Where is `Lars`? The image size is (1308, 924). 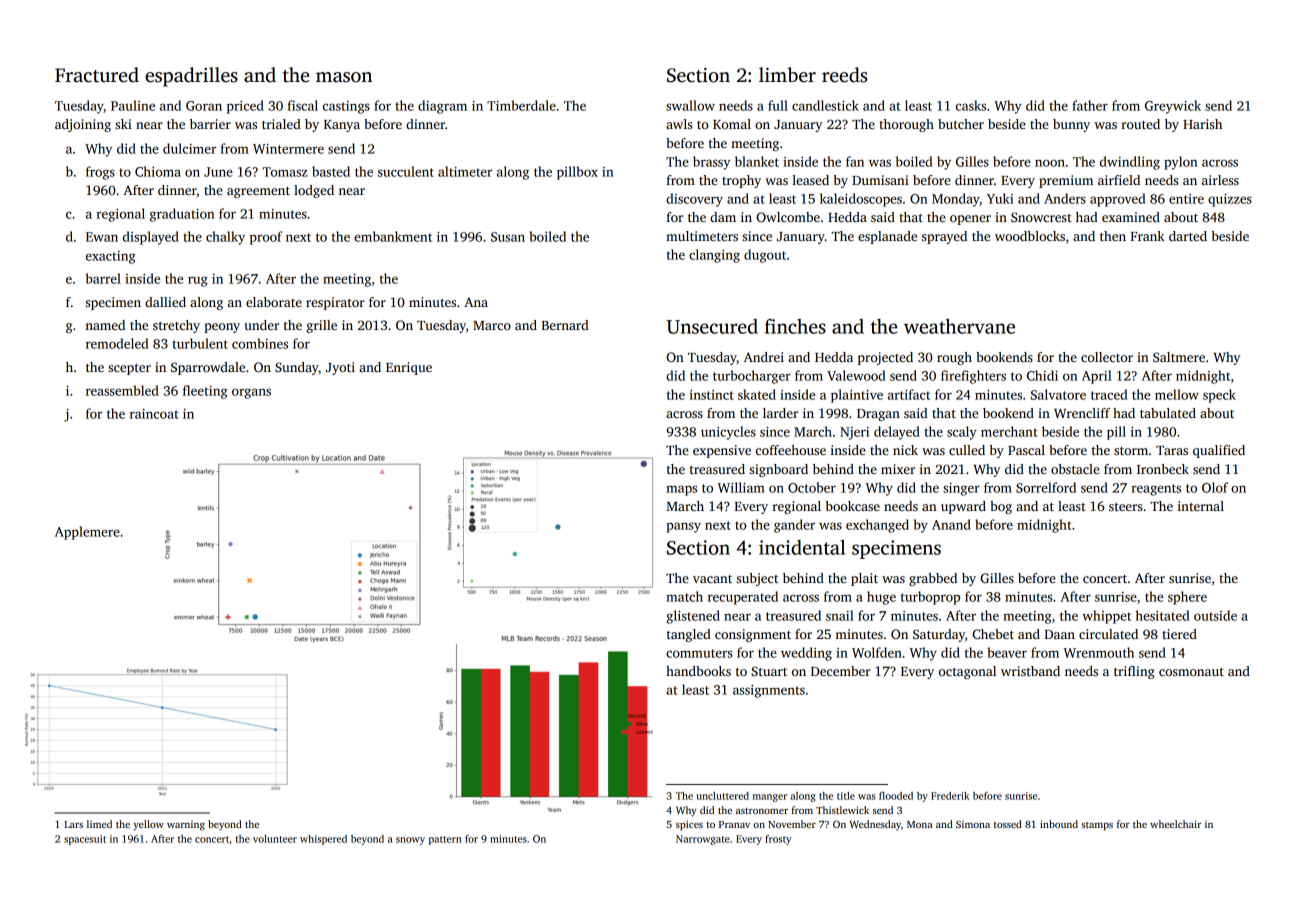 Lars is located at coordinates (73, 824).
